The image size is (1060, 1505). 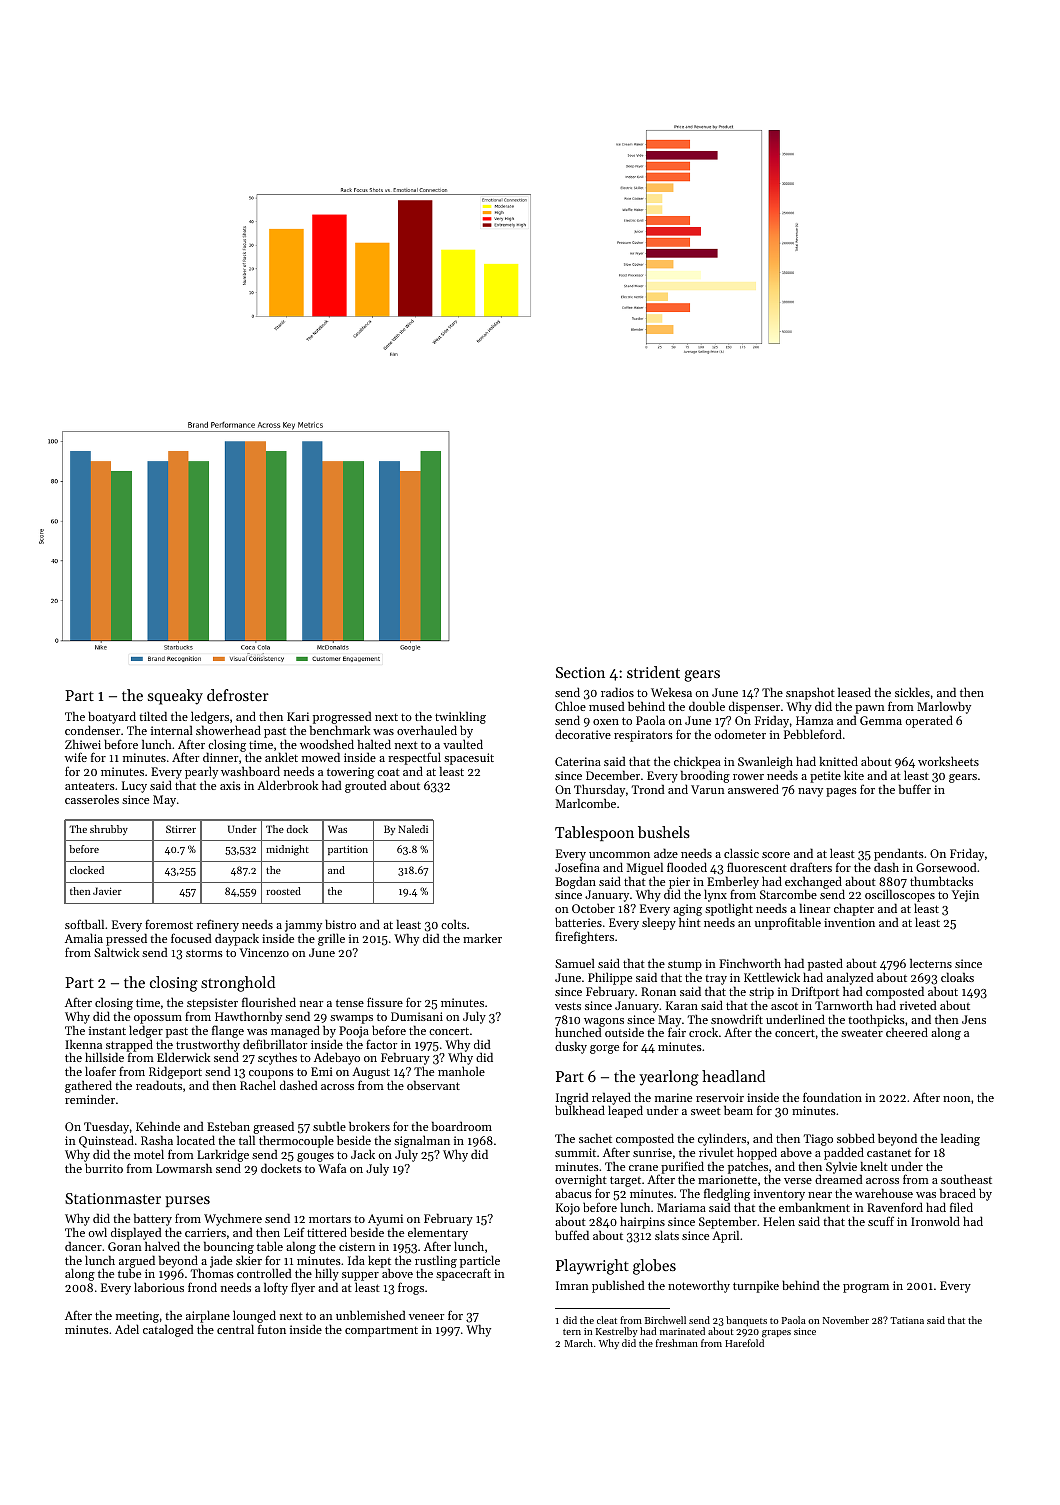 What do you see at coordinates (287, 850) in the screenshot?
I see `midnight` at bounding box center [287, 850].
